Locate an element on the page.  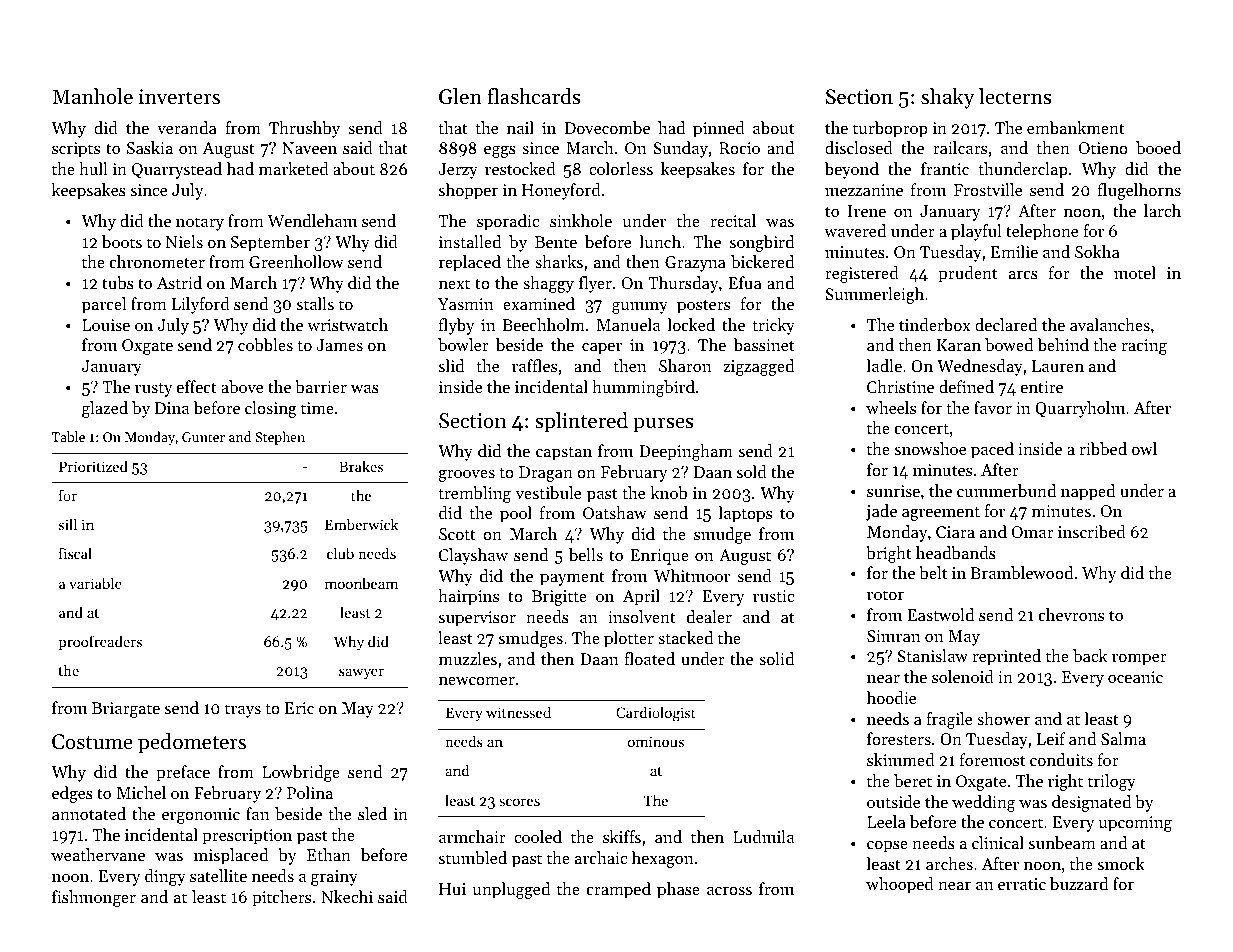
paced is located at coordinates (992, 450).
